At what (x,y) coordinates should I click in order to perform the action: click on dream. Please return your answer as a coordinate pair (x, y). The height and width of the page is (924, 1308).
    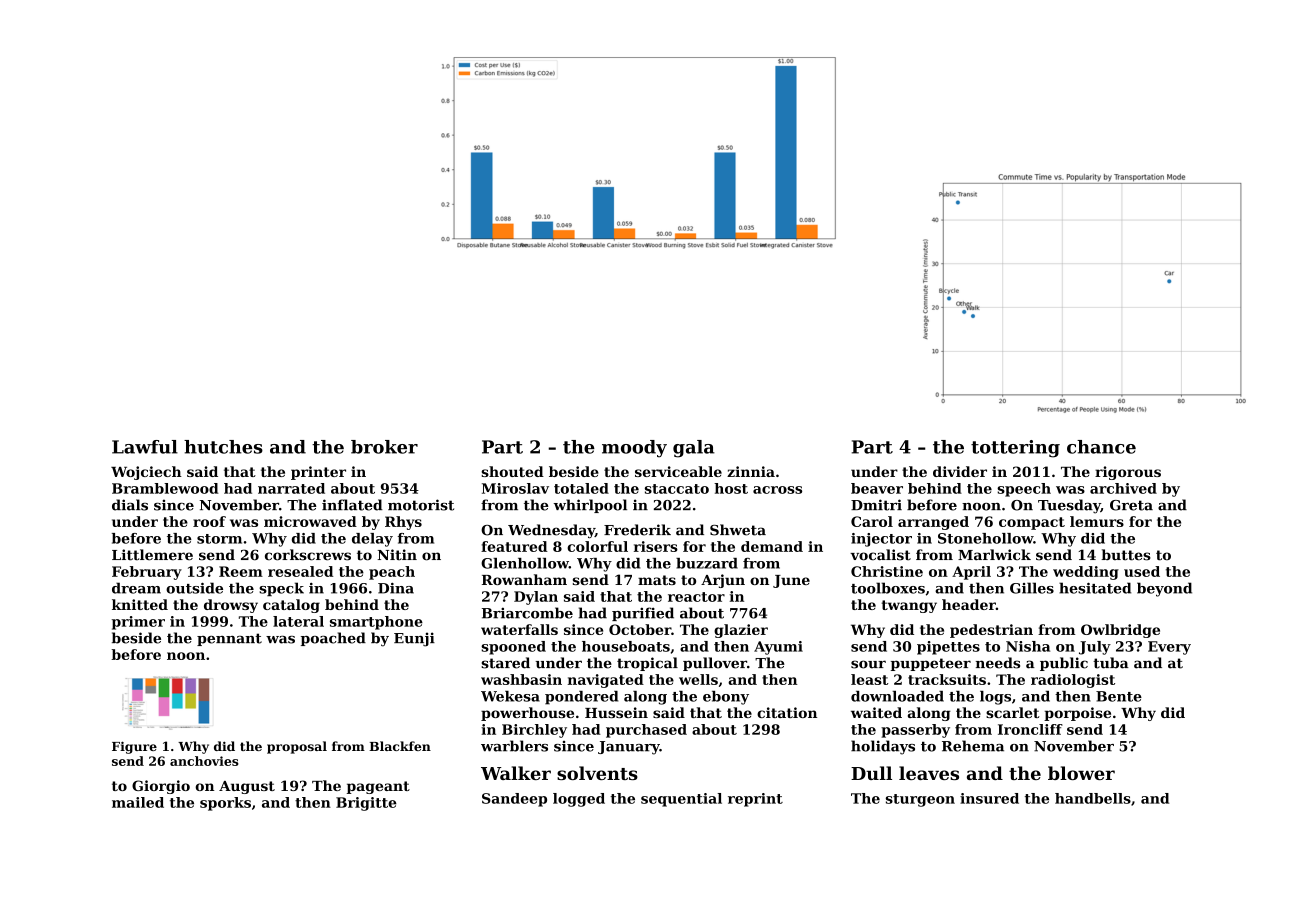
    Looking at the image, I should click on (136, 588).
